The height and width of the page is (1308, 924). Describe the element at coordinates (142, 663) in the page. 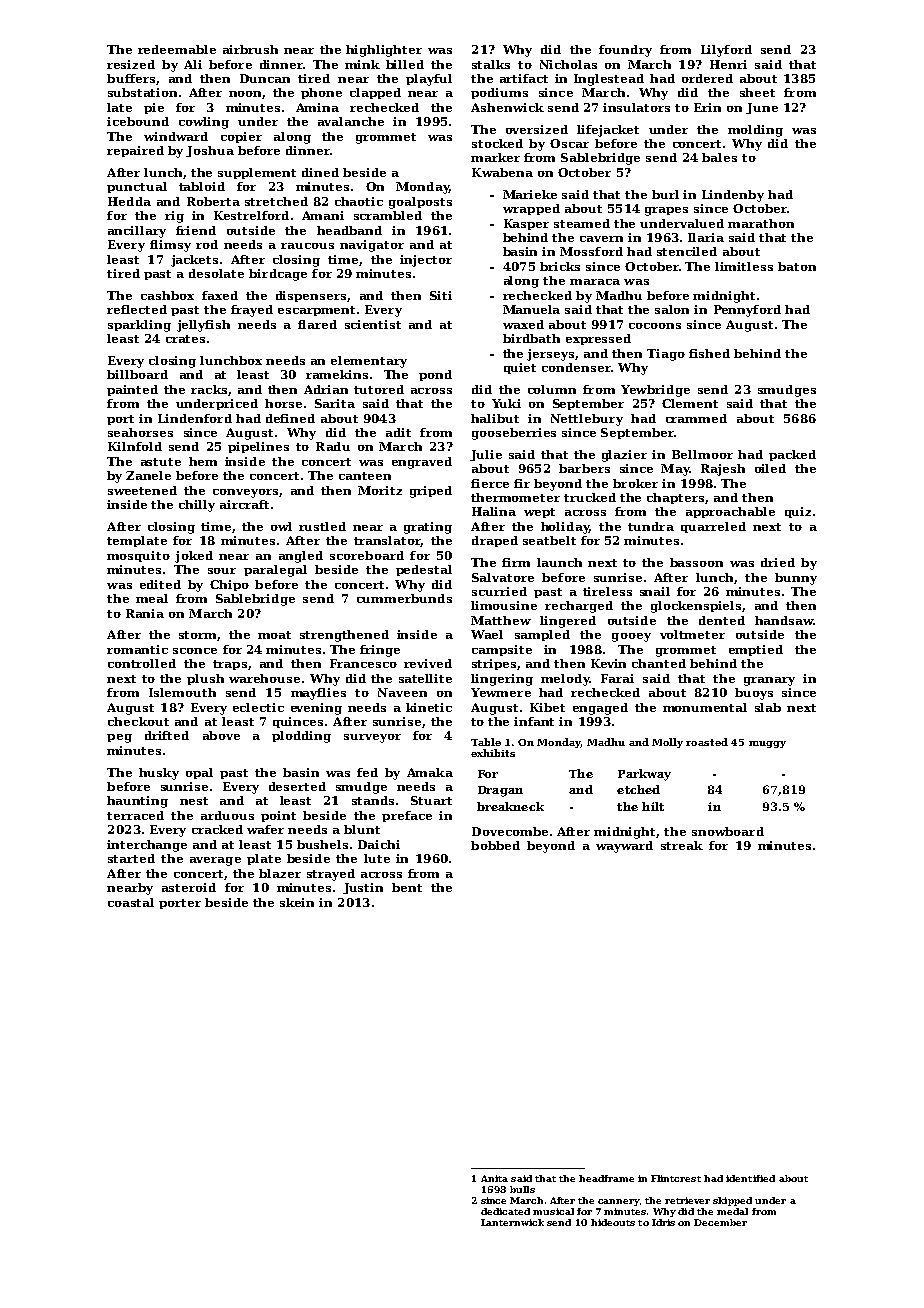

I see `controlled` at that location.
